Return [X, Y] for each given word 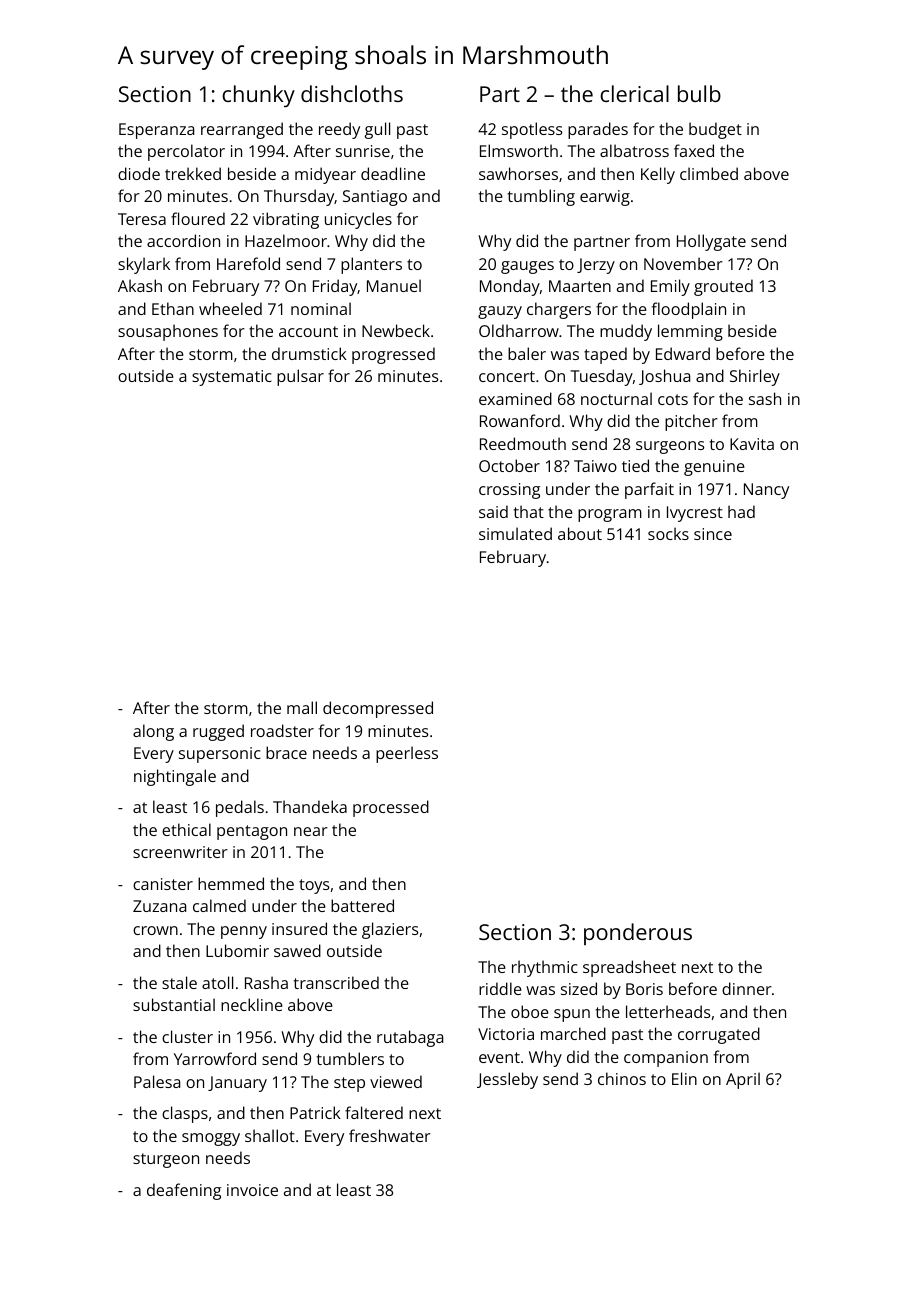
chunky [258, 96]
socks [668, 533]
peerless [407, 754]
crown [155, 930]
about [580, 533]
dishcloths [352, 93]
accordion [183, 240]
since [713, 534]
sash [765, 398]
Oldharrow [519, 330]
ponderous [638, 934]
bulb [699, 93]
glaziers [390, 930]
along [153, 732]
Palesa [157, 1081]
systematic [232, 378]
